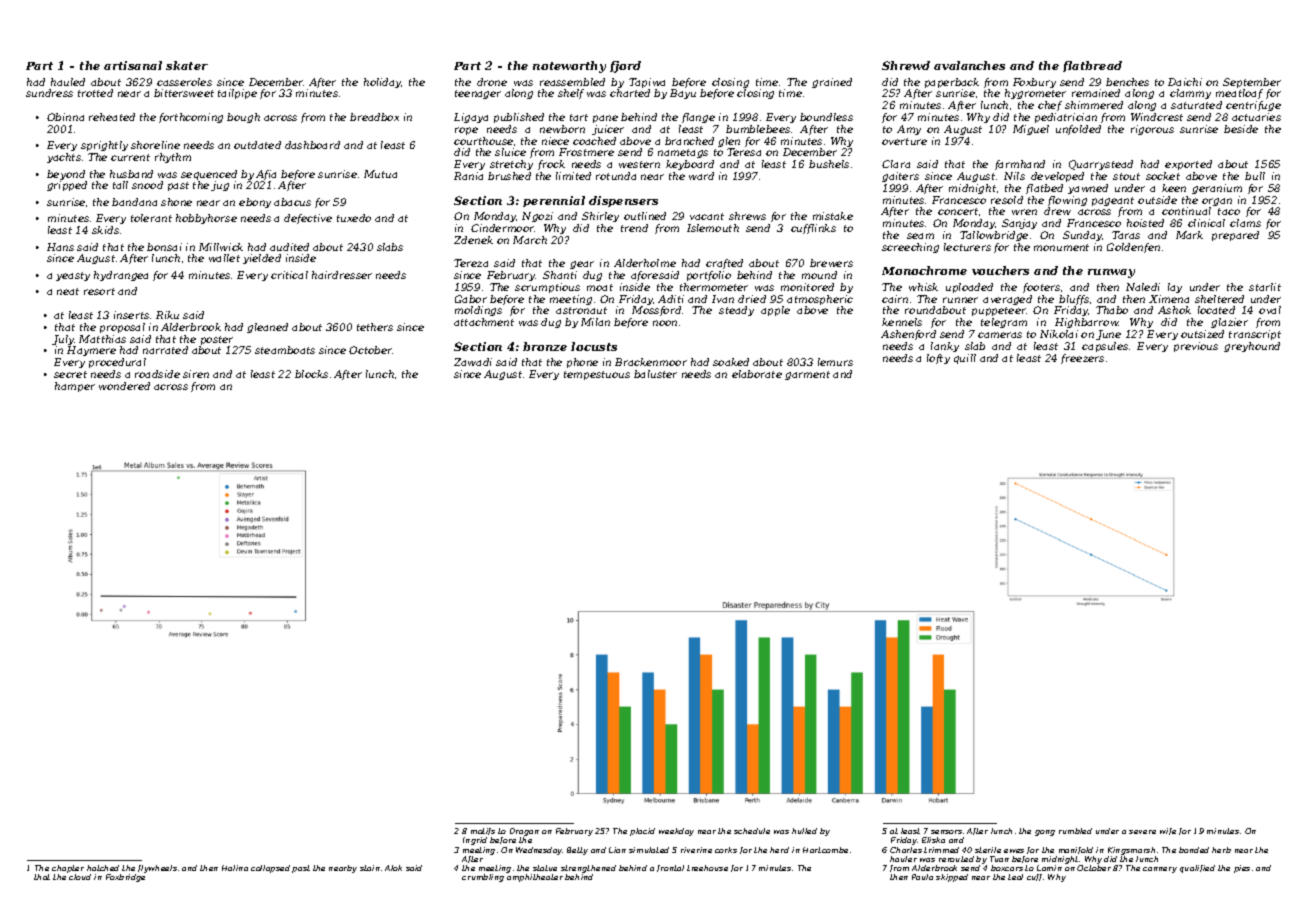  I want to click on sensors, so click(946, 832).
